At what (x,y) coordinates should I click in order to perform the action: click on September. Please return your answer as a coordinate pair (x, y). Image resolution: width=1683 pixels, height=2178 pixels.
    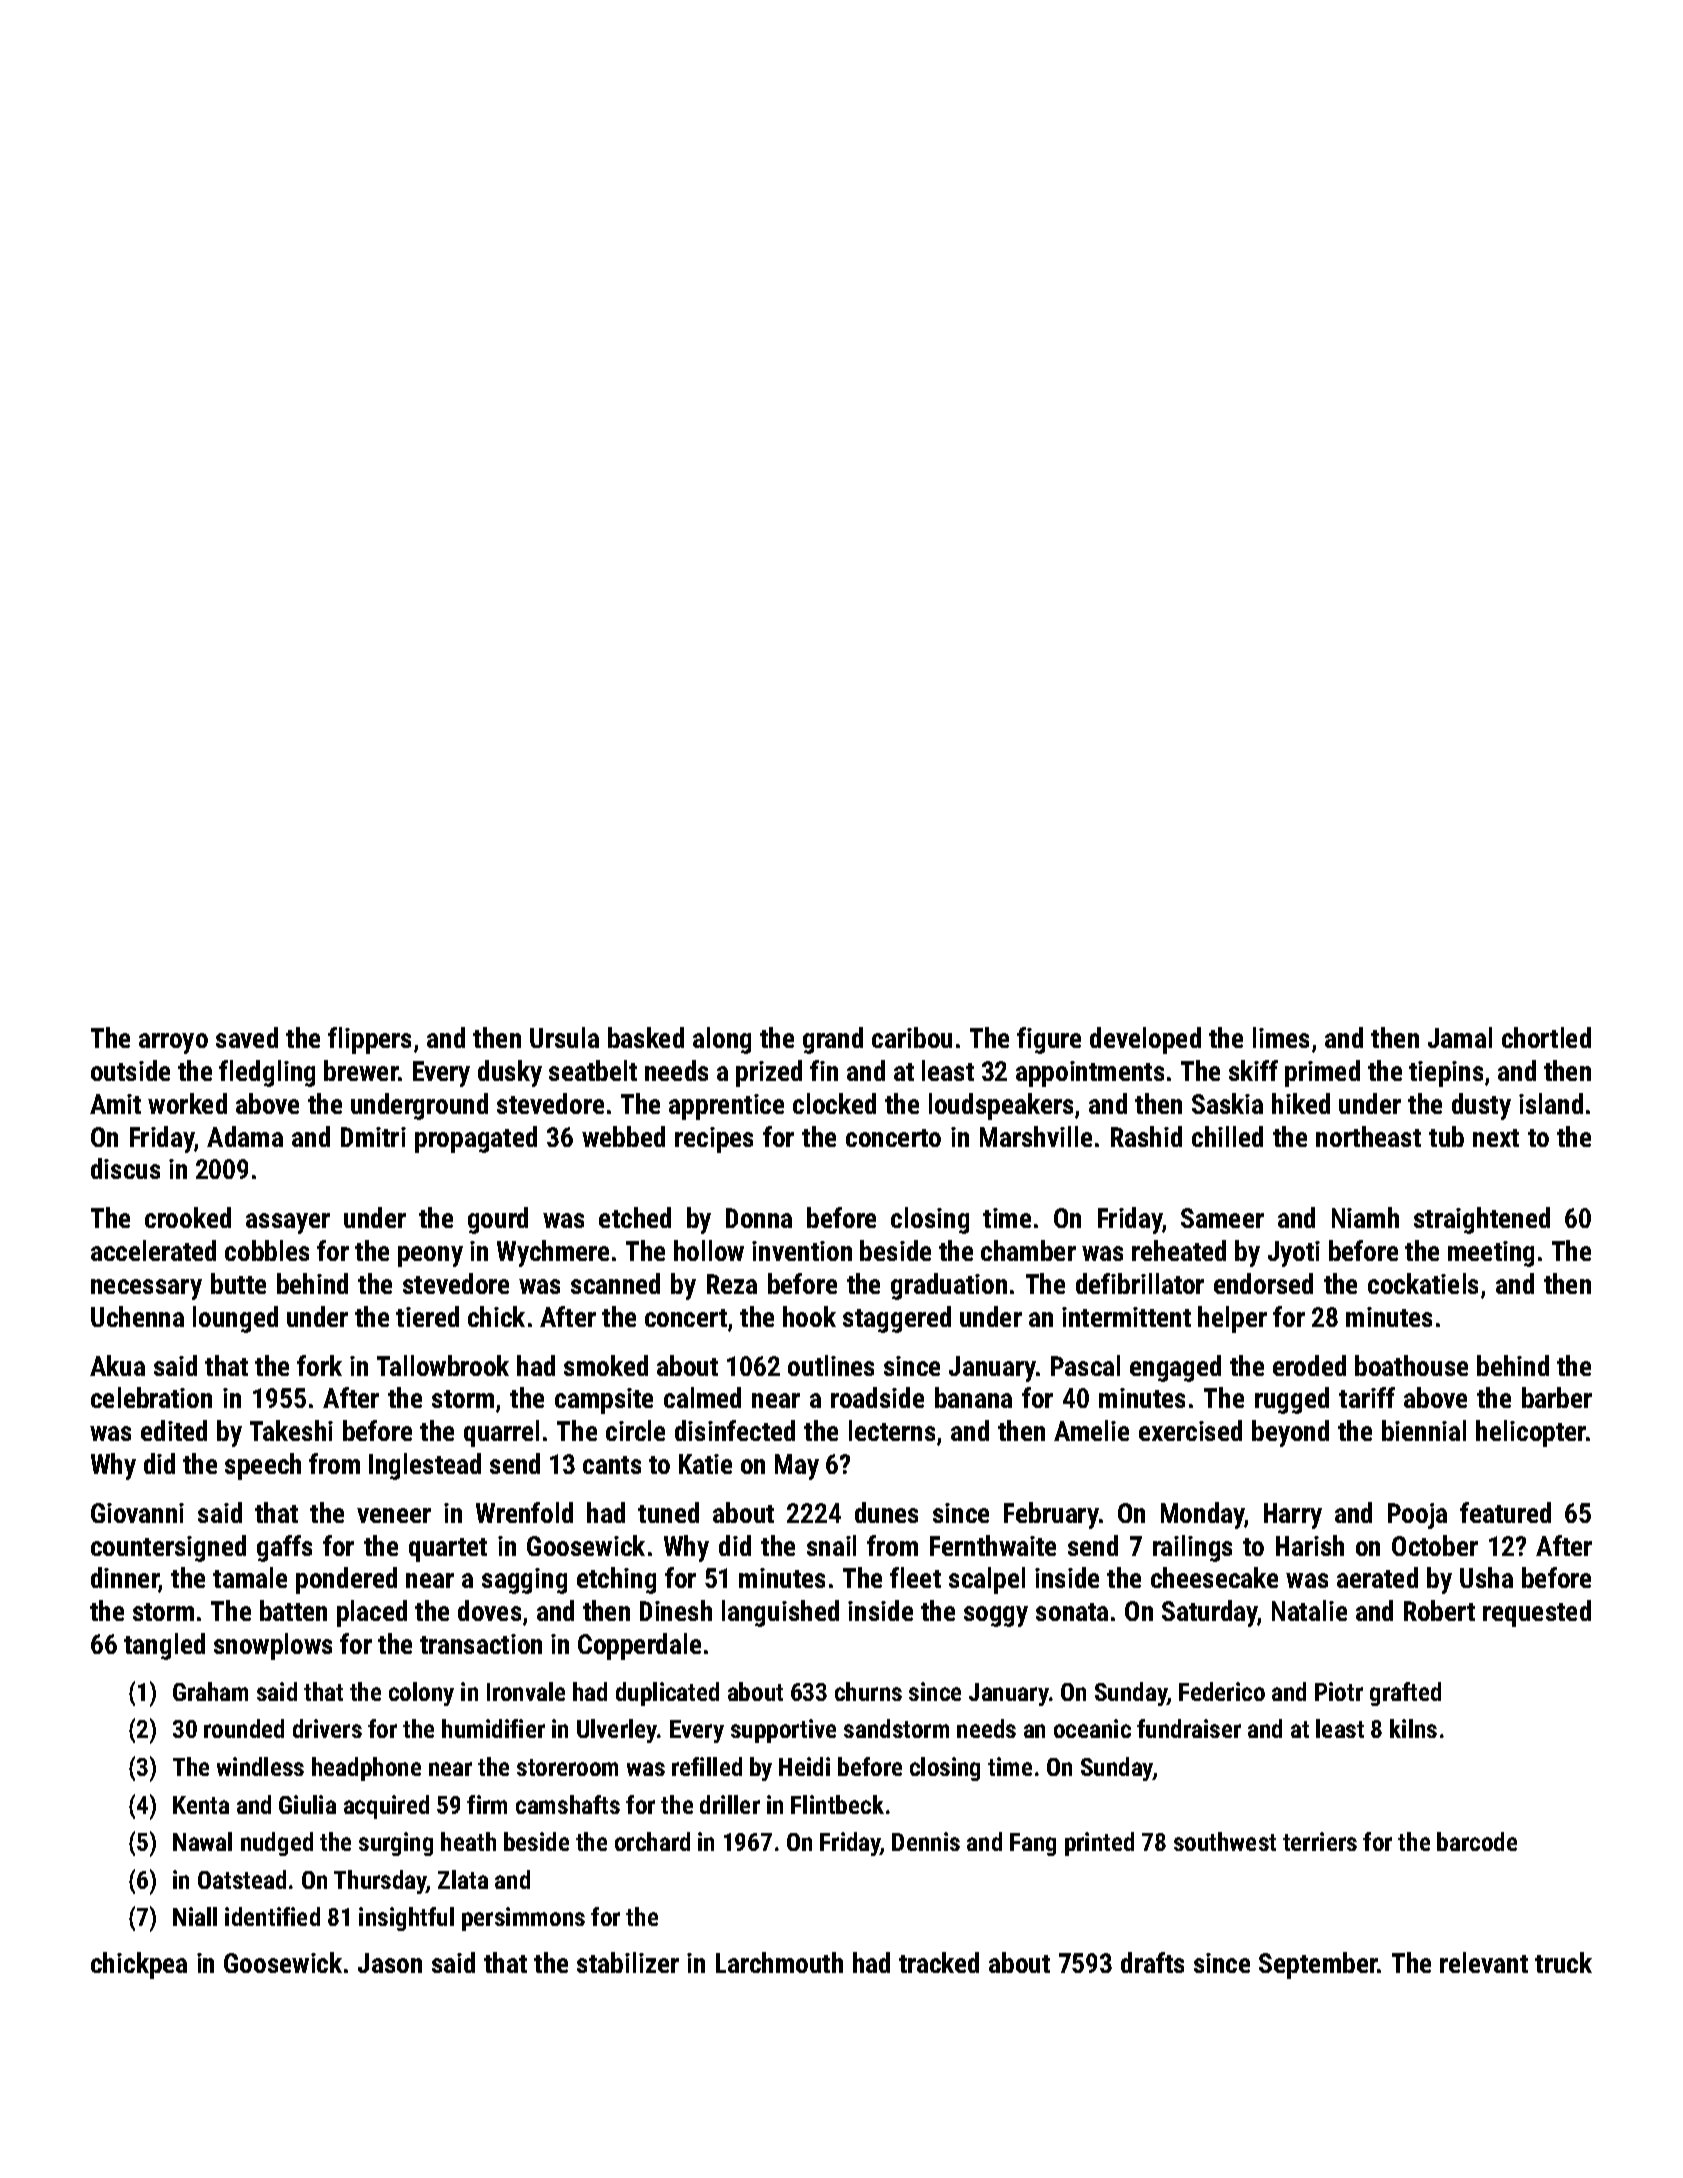
    Looking at the image, I should click on (1318, 1965).
